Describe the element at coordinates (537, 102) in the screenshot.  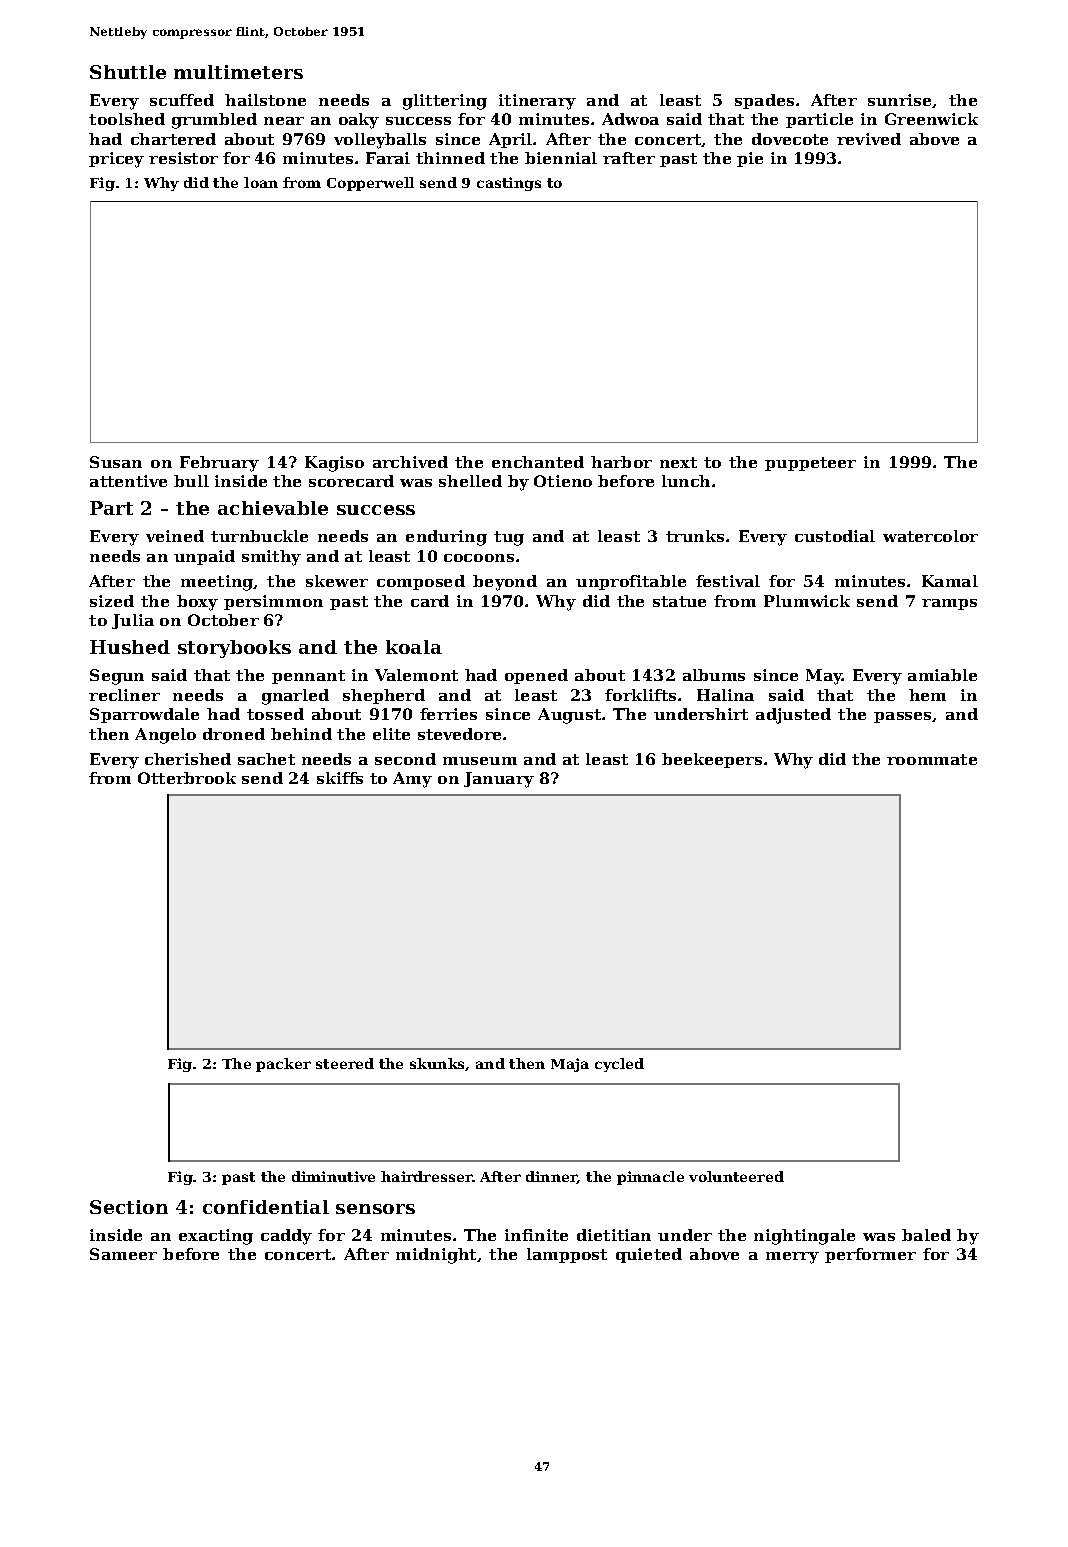
I see `itinerary` at that location.
